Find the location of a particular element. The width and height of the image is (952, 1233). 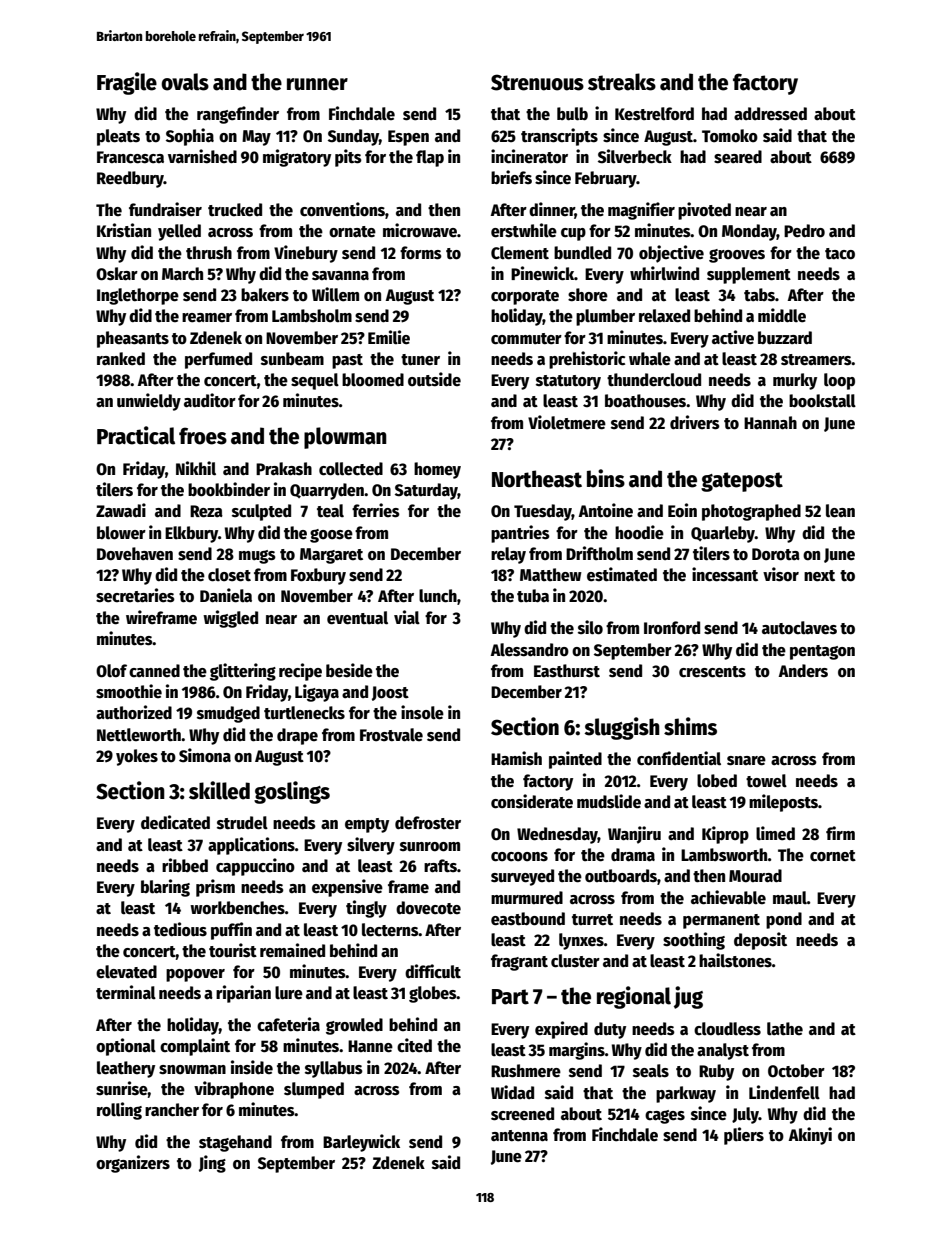

workbenches is located at coordinates (237, 908).
